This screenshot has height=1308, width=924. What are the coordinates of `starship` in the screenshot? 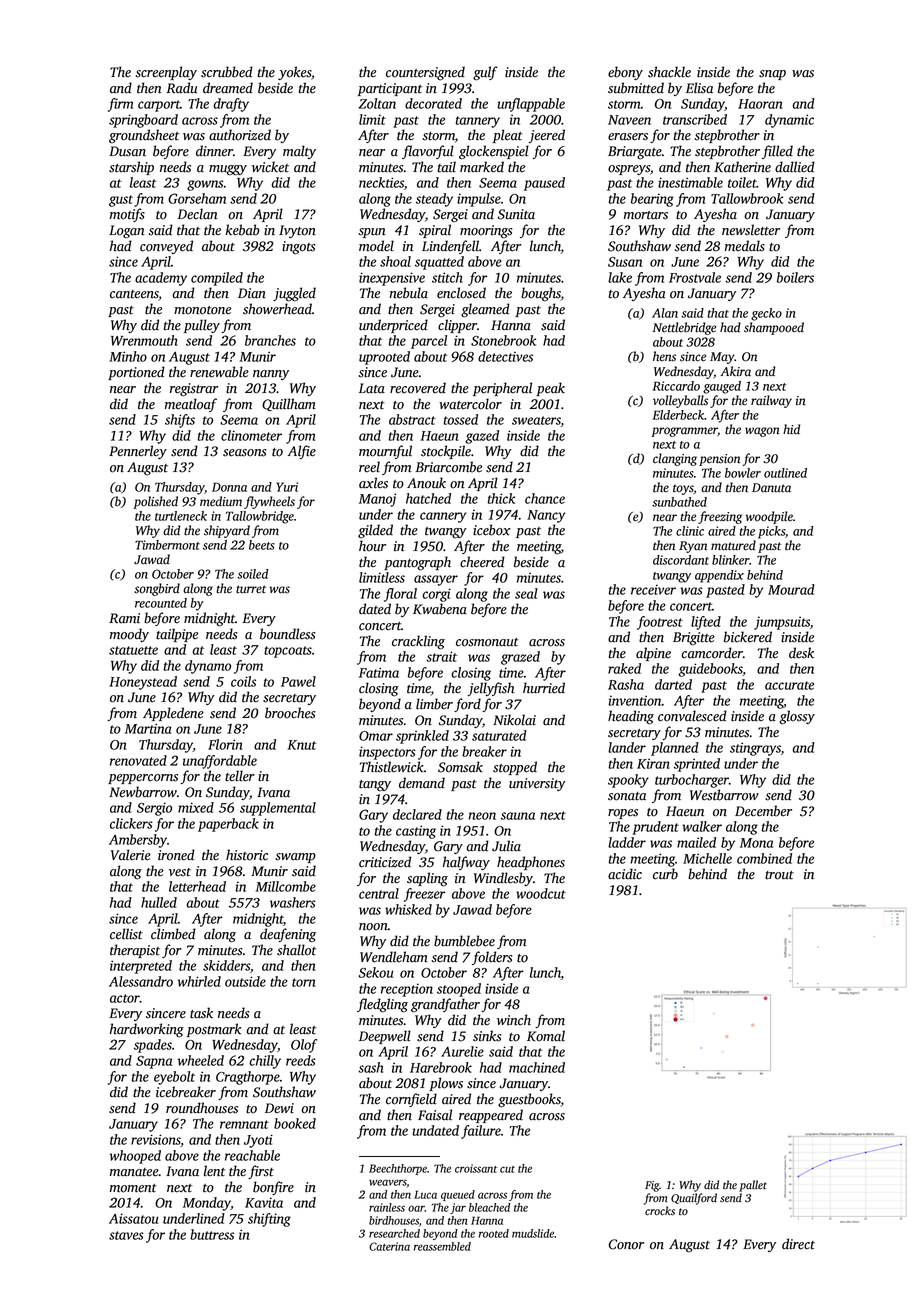 It's located at (131, 168).
